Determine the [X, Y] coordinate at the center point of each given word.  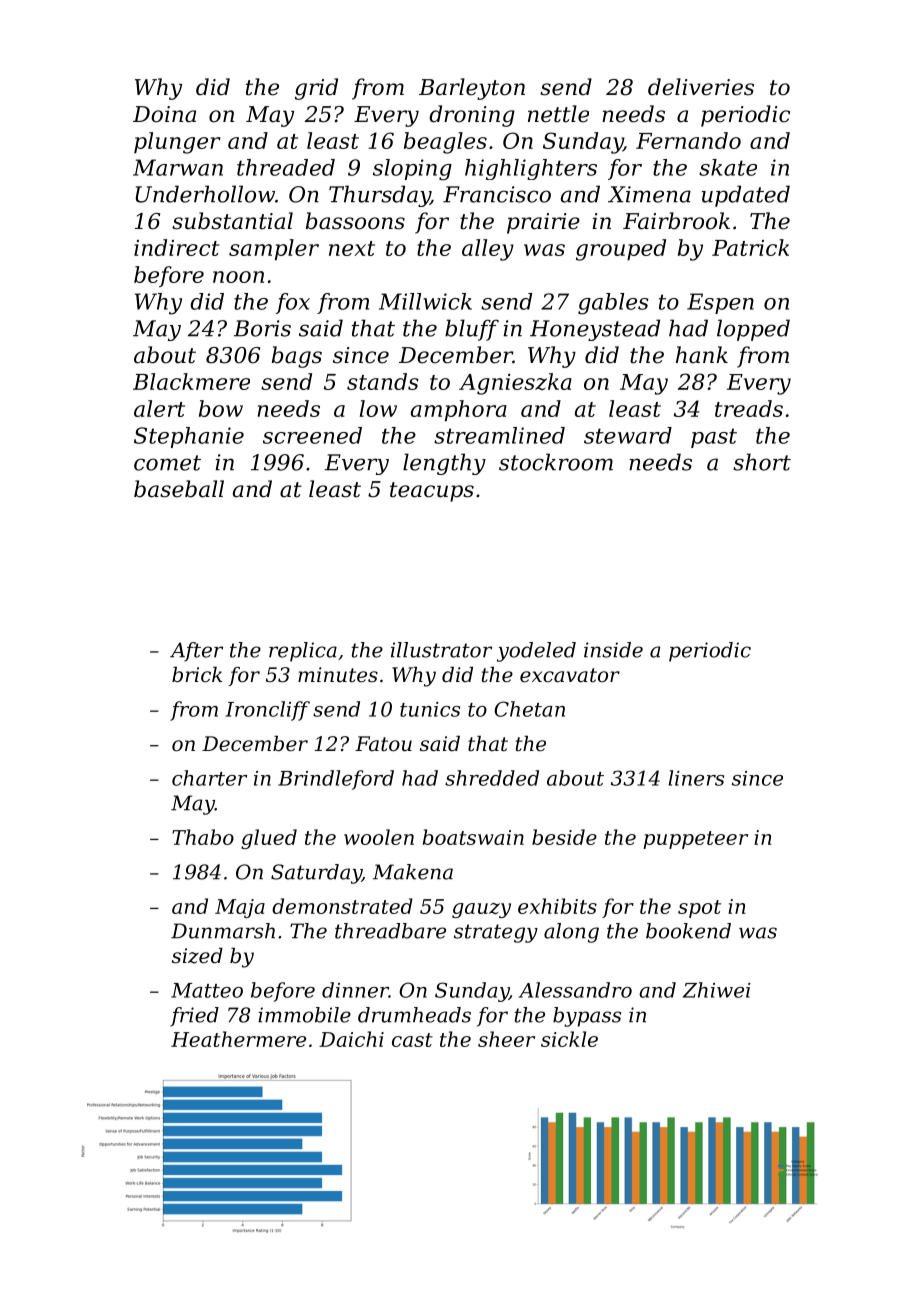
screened [312, 435]
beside [564, 837]
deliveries [701, 87]
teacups [432, 492]
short [762, 462]
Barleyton [472, 89]
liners [696, 778]
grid [316, 89]
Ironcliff [267, 711]
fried [194, 1017]
